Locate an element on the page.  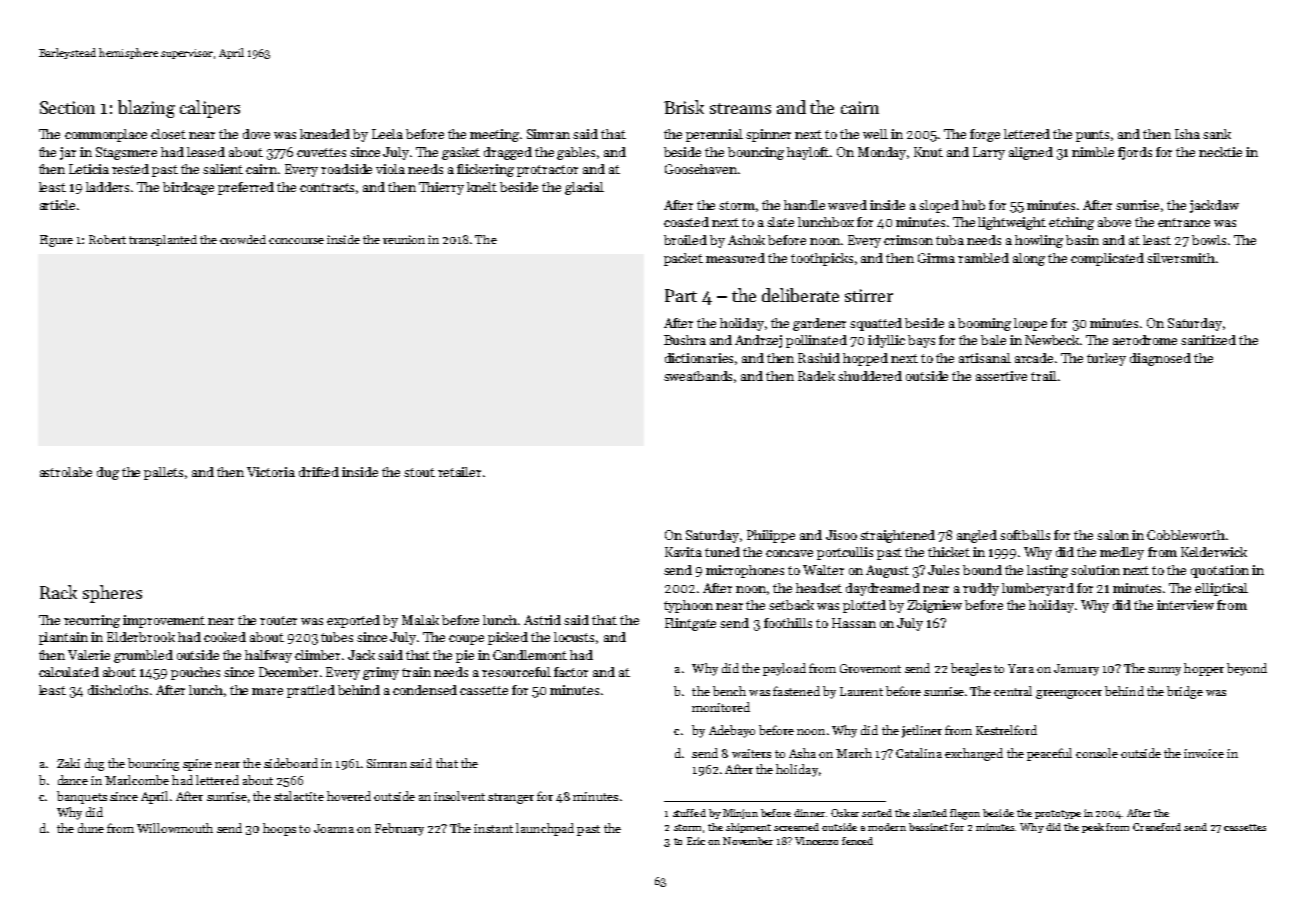
silversmith is located at coordinates (1181, 258).
